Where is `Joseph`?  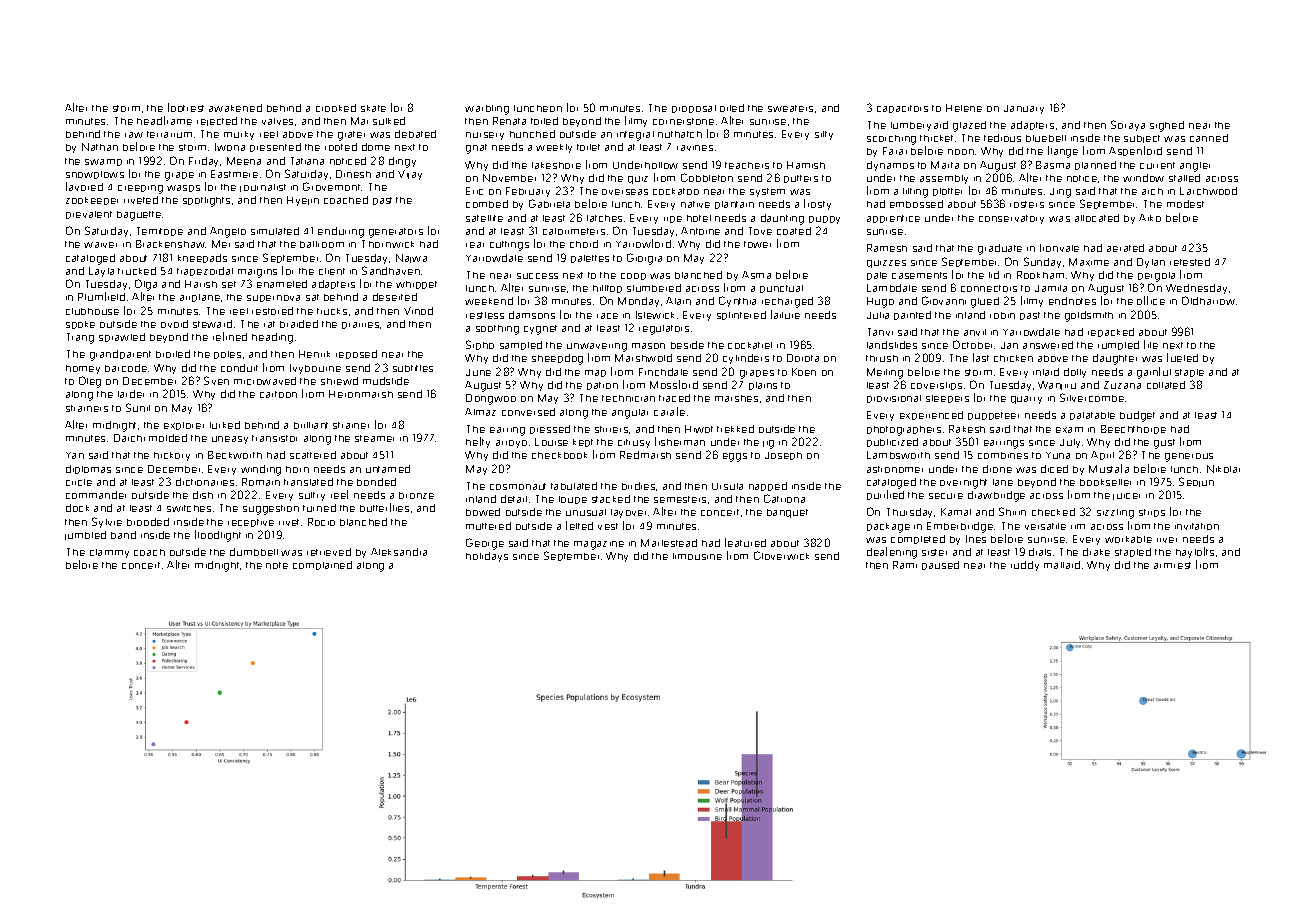
Joseph is located at coordinates (783, 456).
